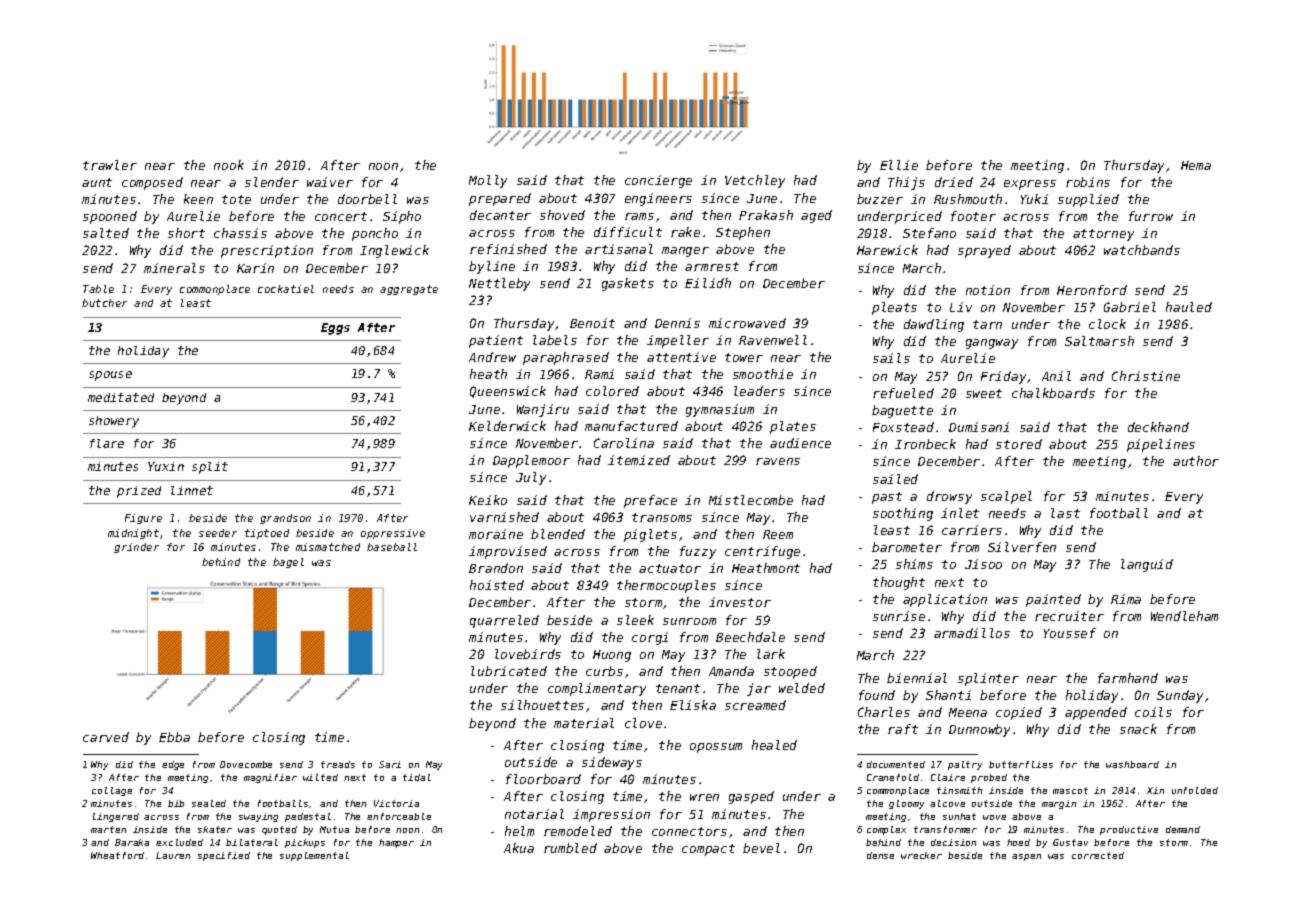 The image size is (1308, 924). I want to click on short, so click(186, 233).
